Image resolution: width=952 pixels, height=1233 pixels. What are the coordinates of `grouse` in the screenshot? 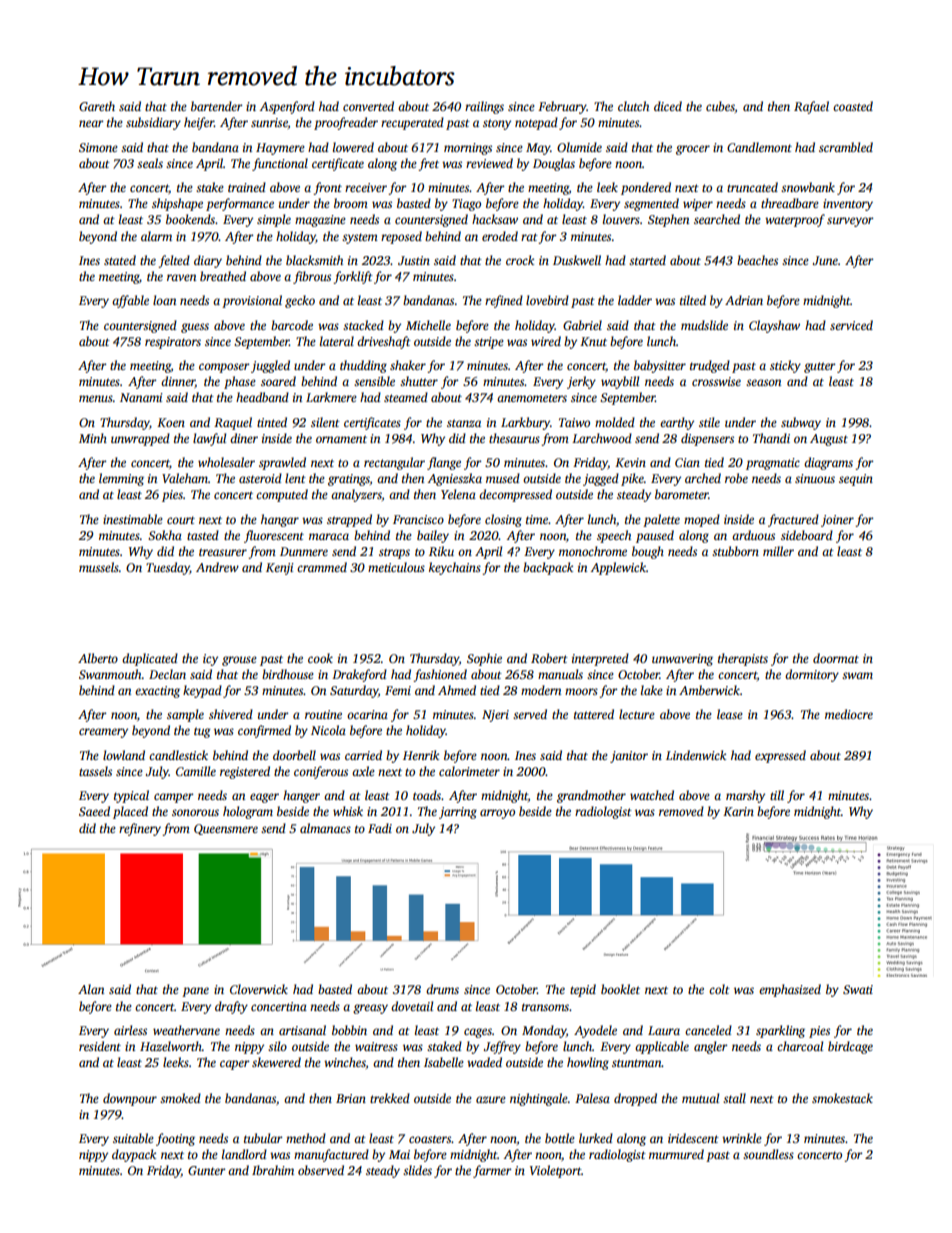 It's located at (239, 661).
